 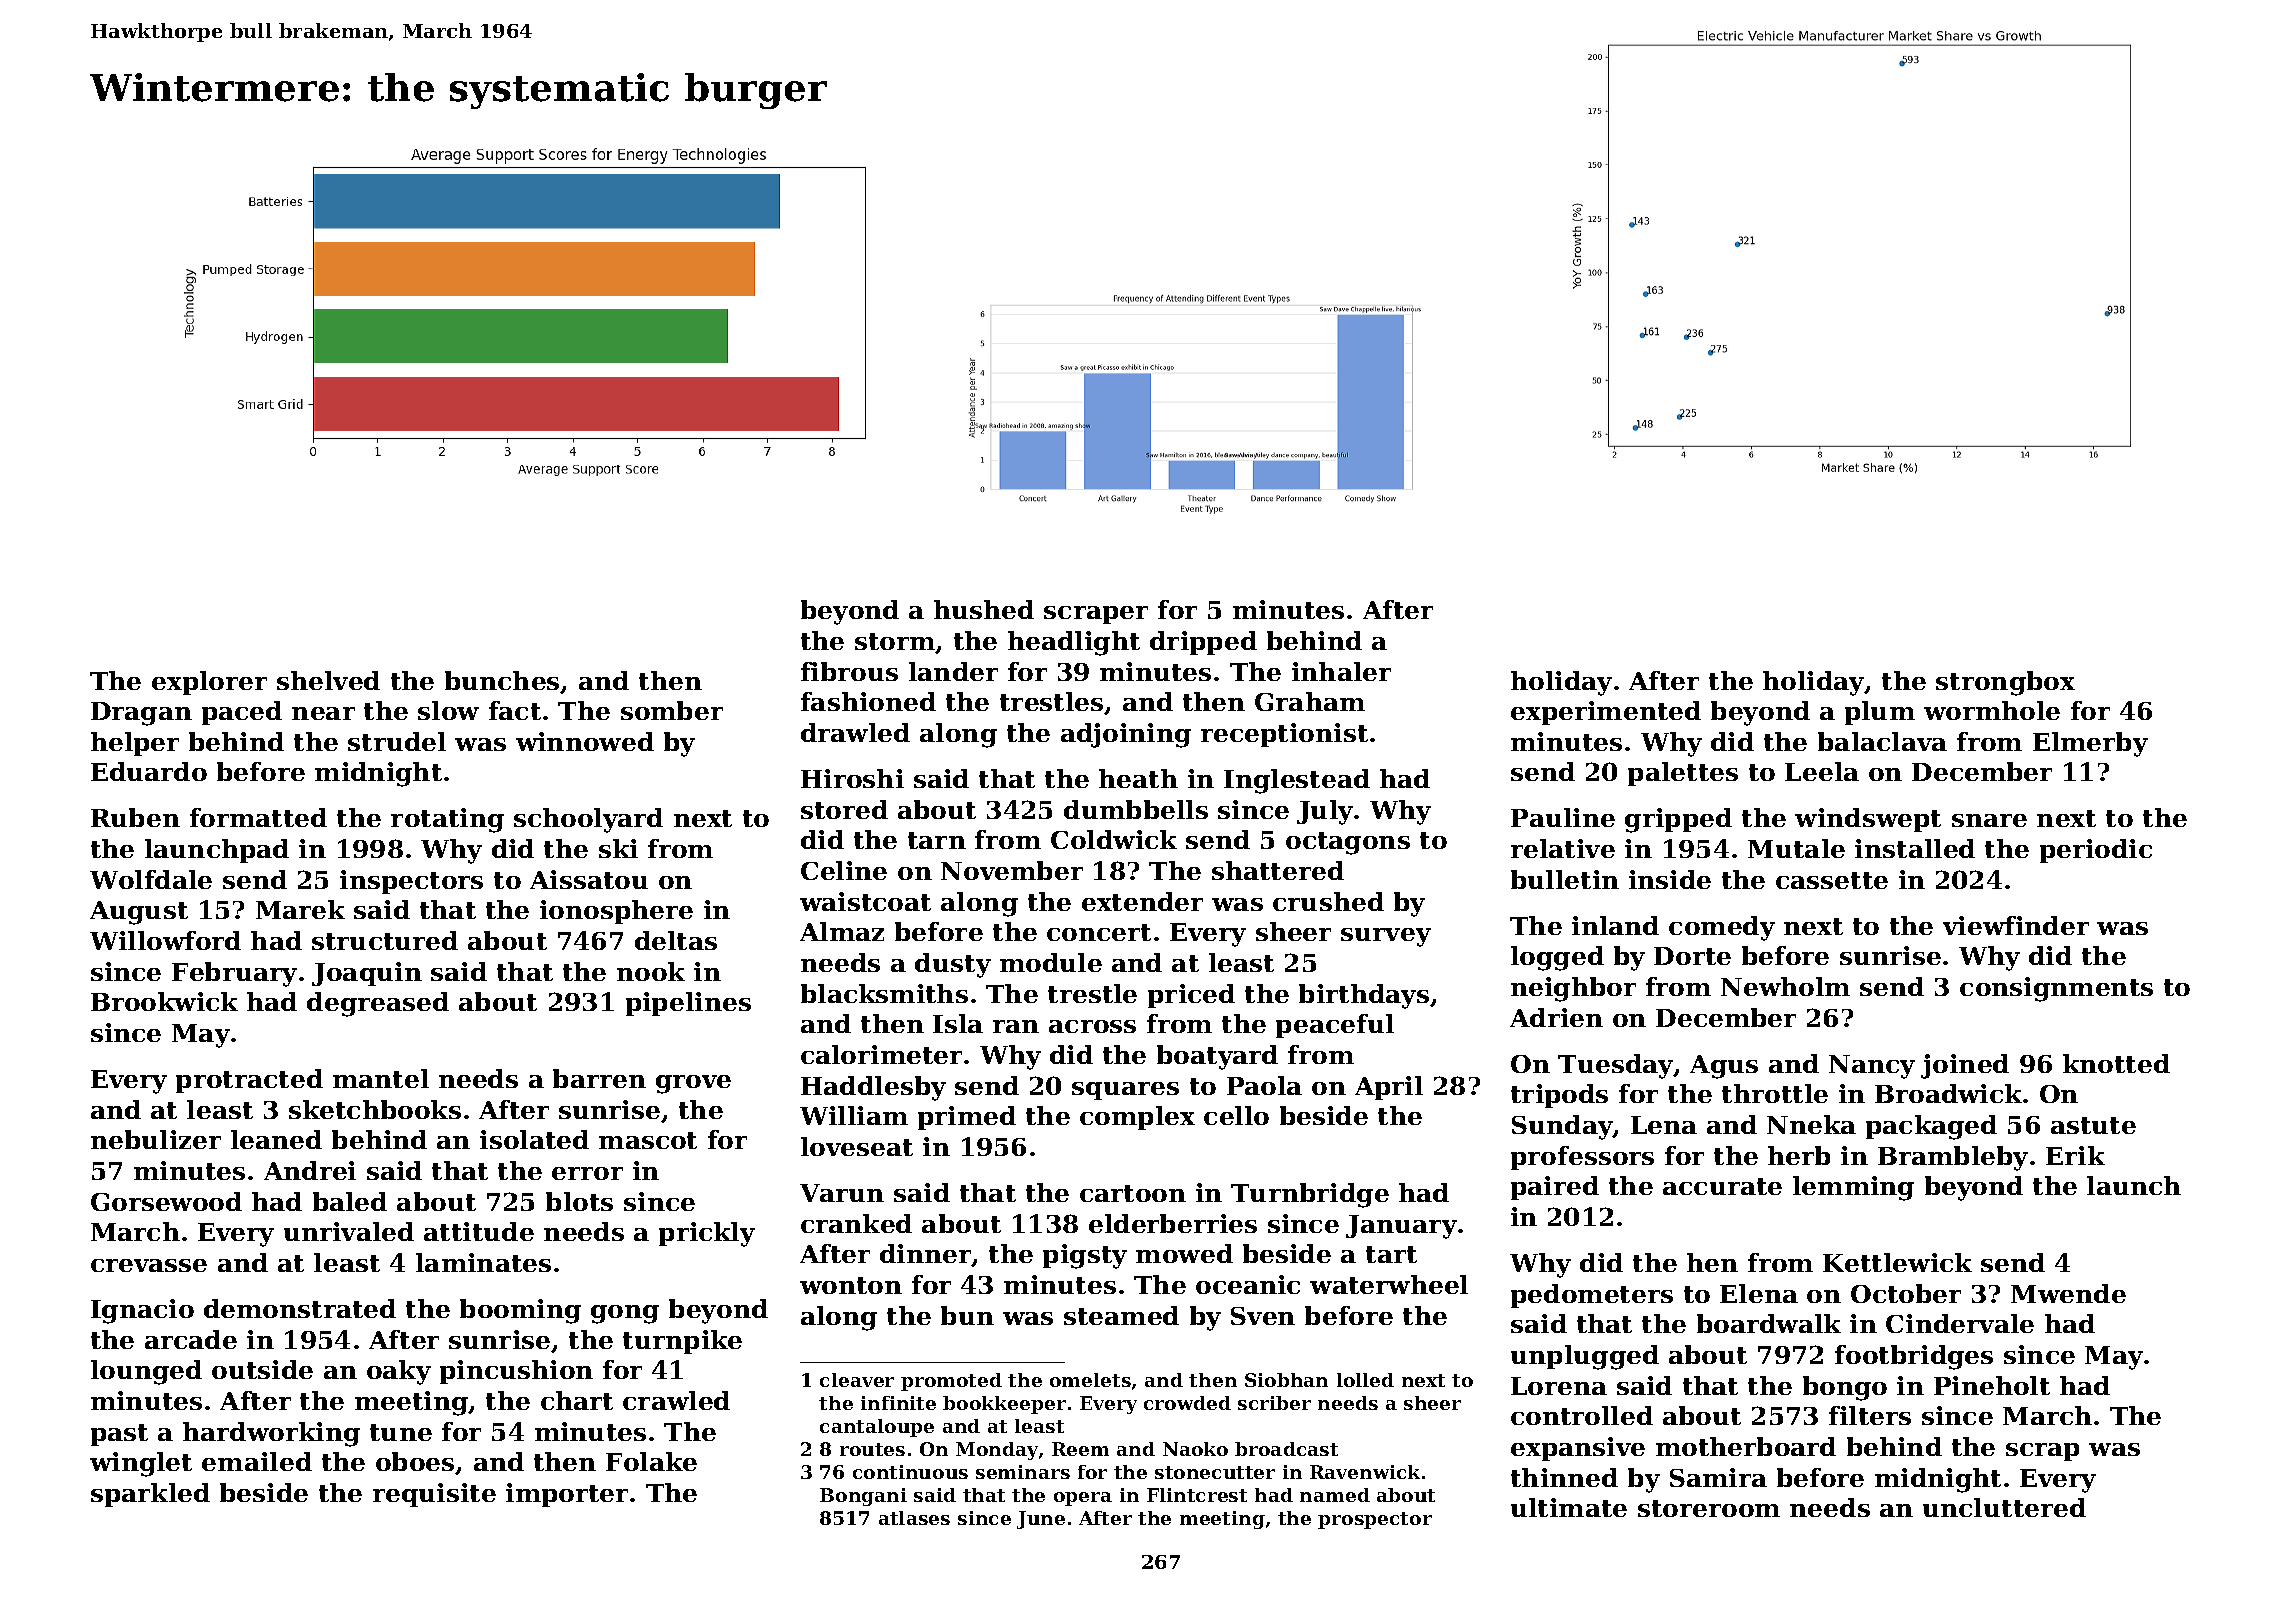 I want to click on booming, so click(x=520, y=1311).
